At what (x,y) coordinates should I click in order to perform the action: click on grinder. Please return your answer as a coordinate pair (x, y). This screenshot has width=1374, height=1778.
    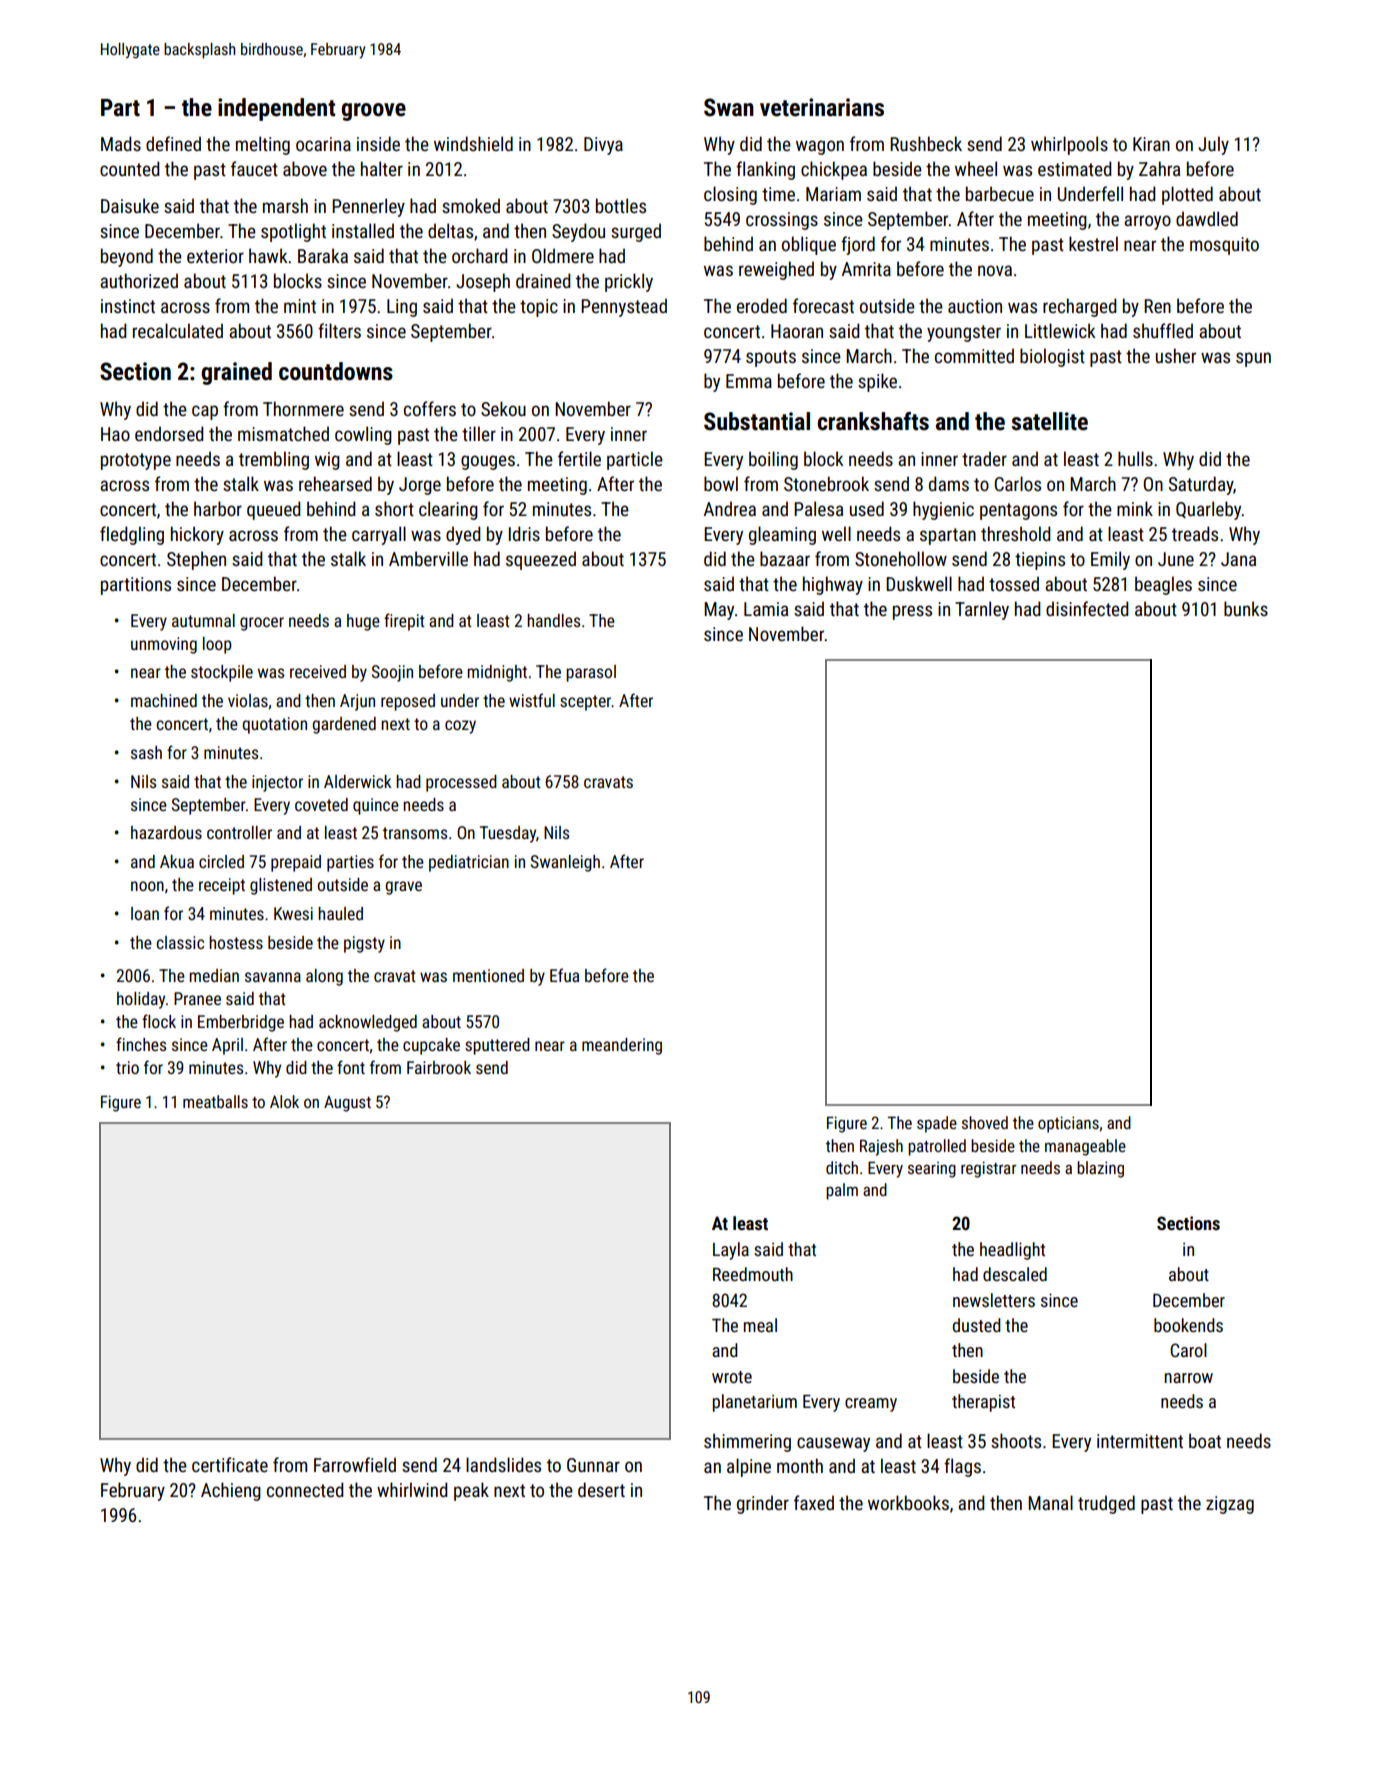
    Looking at the image, I should click on (763, 1504).
